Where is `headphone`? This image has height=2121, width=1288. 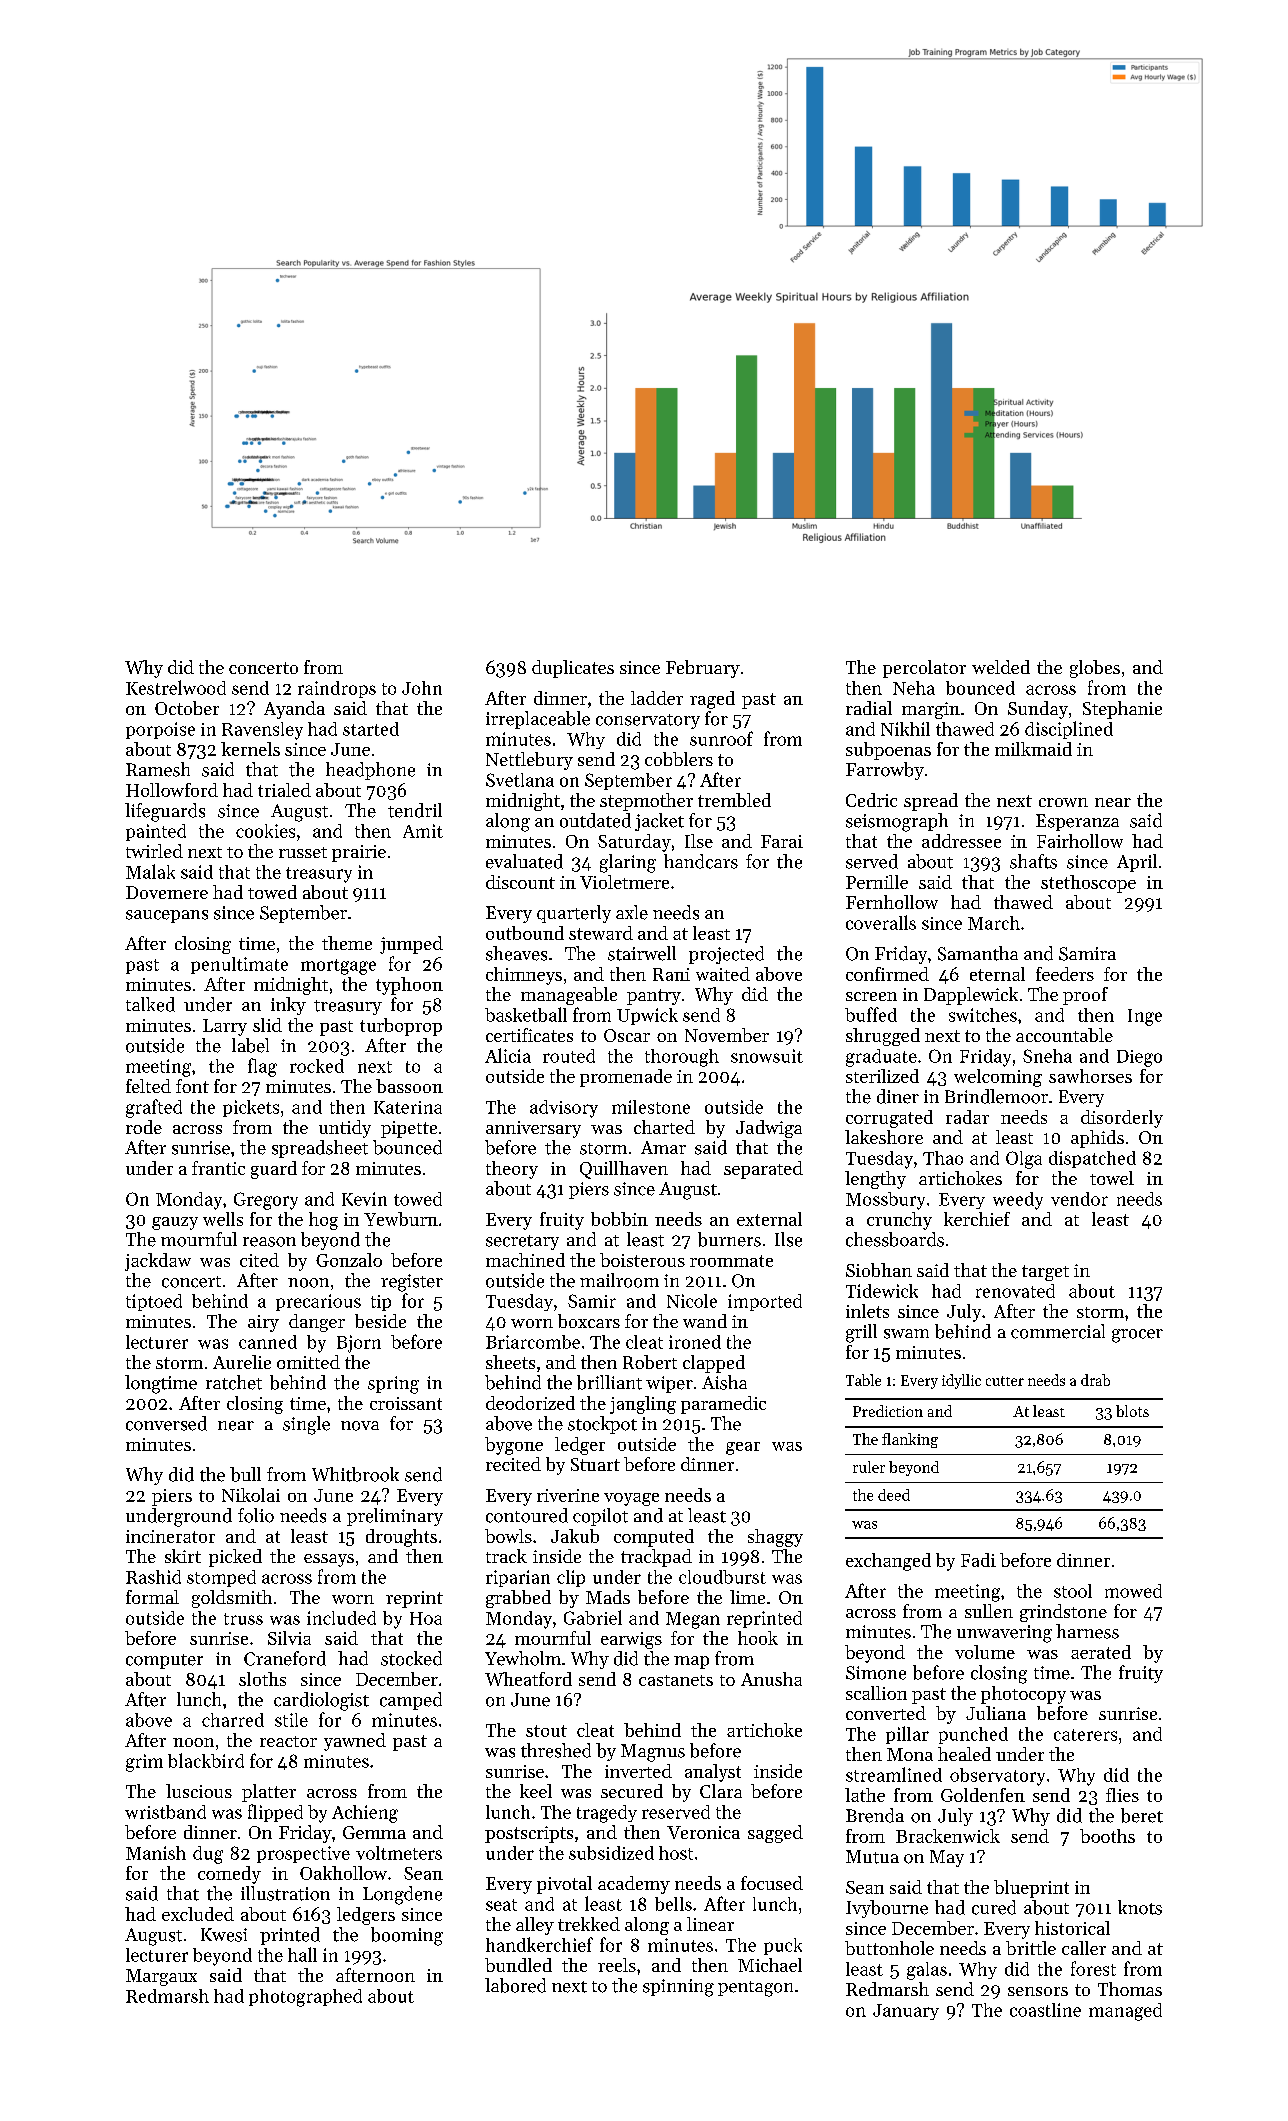
headphone is located at coordinates (370, 771).
